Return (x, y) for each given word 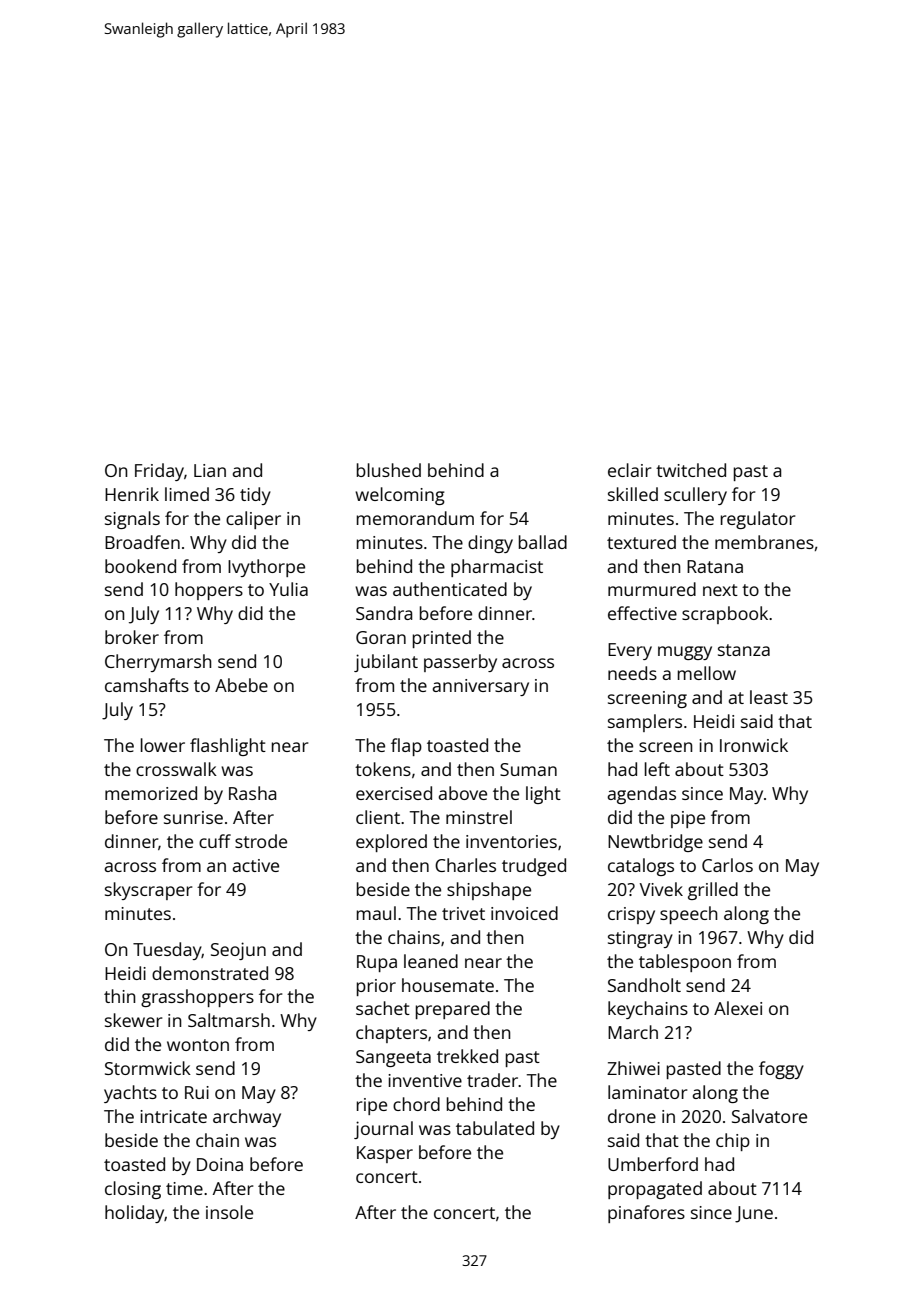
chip (733, 1142)
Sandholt (644, 985)
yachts (130, 1094)
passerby (460, 663)
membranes (764, 542)
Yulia (288, 589)
